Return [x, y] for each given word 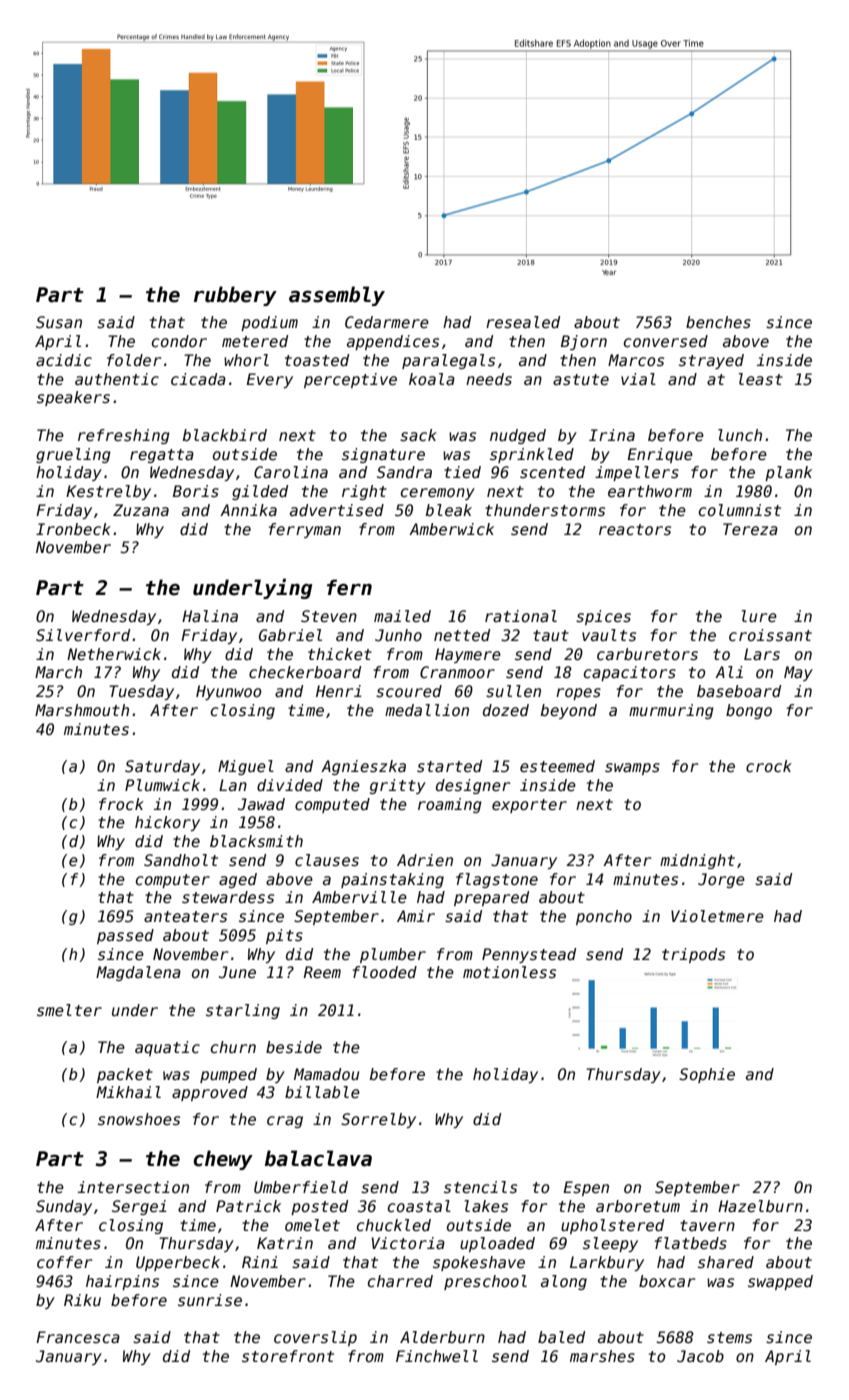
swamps [632, 769]
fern [349, 587]
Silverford [83, 635]
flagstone [497, 880]
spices [603, 617]
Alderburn [442, 1337]
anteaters [185, 917]
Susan [59, 322]
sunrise [210, 1300]
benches [718, 322]
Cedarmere [387, 322]
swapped [780, 1282]
